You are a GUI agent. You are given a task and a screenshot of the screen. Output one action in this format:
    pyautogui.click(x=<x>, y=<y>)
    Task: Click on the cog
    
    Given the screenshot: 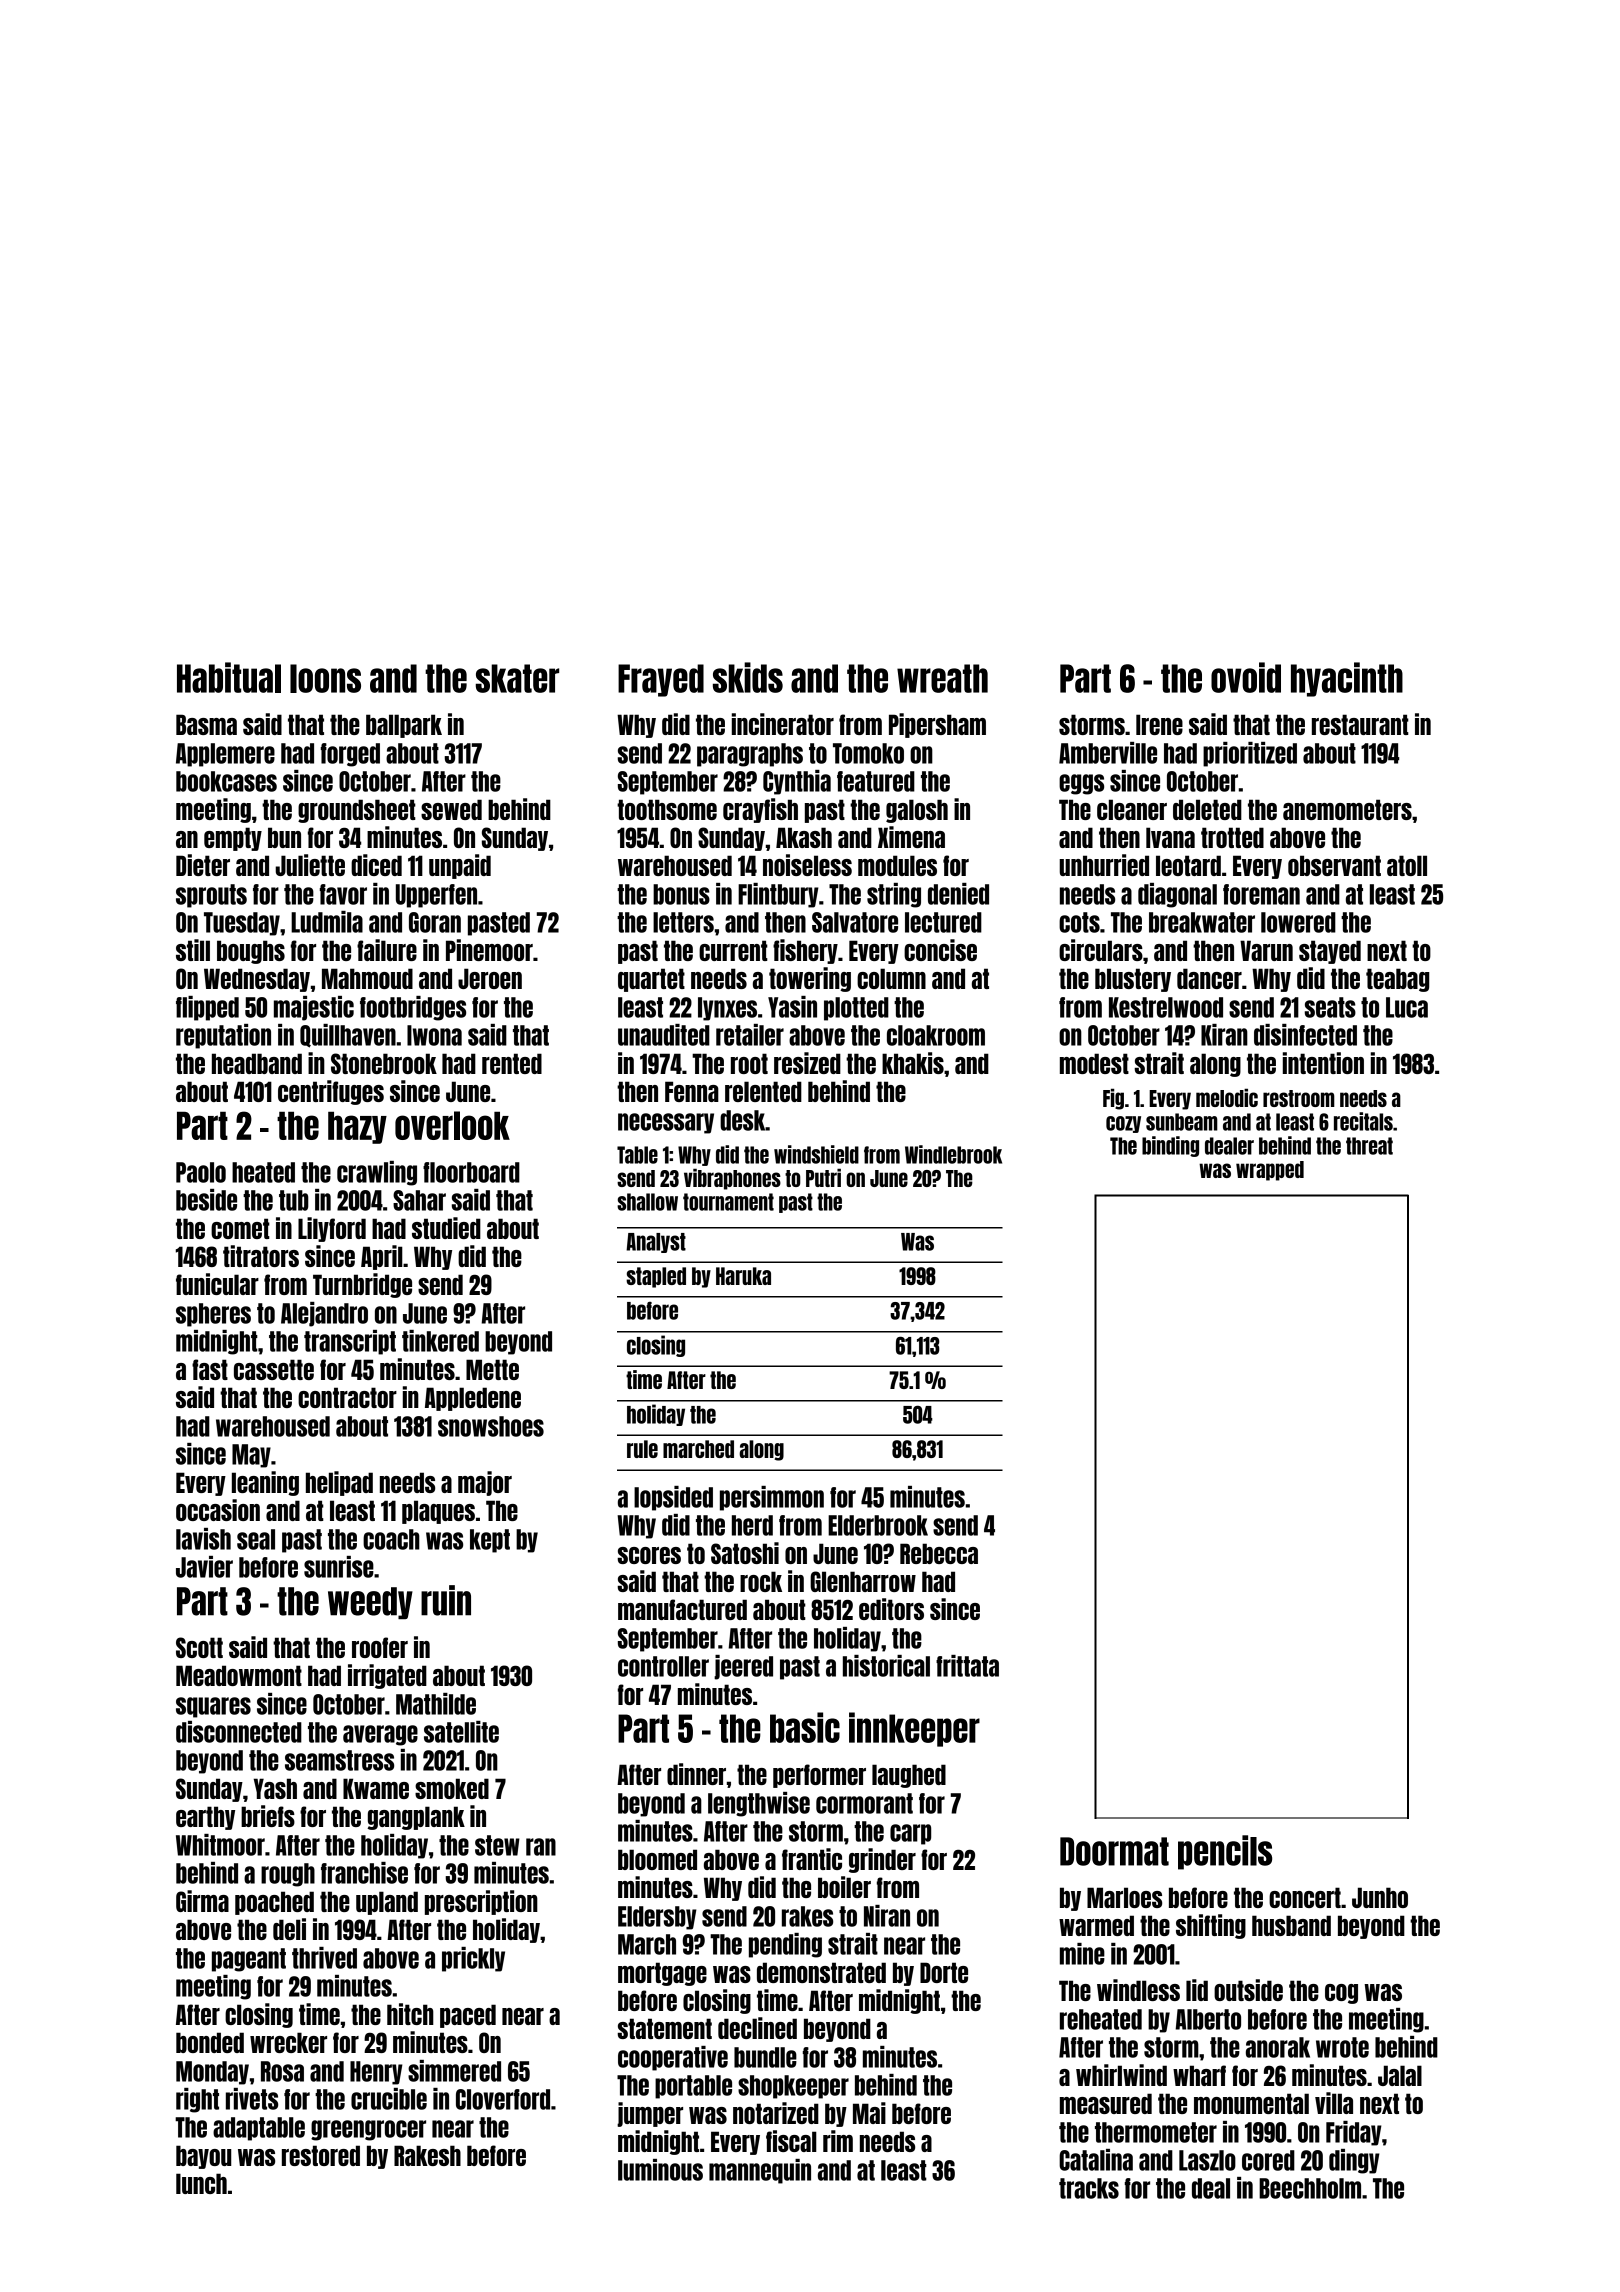 What is the action you would take?
    pyautogui.click(x=1341, y=1994)
